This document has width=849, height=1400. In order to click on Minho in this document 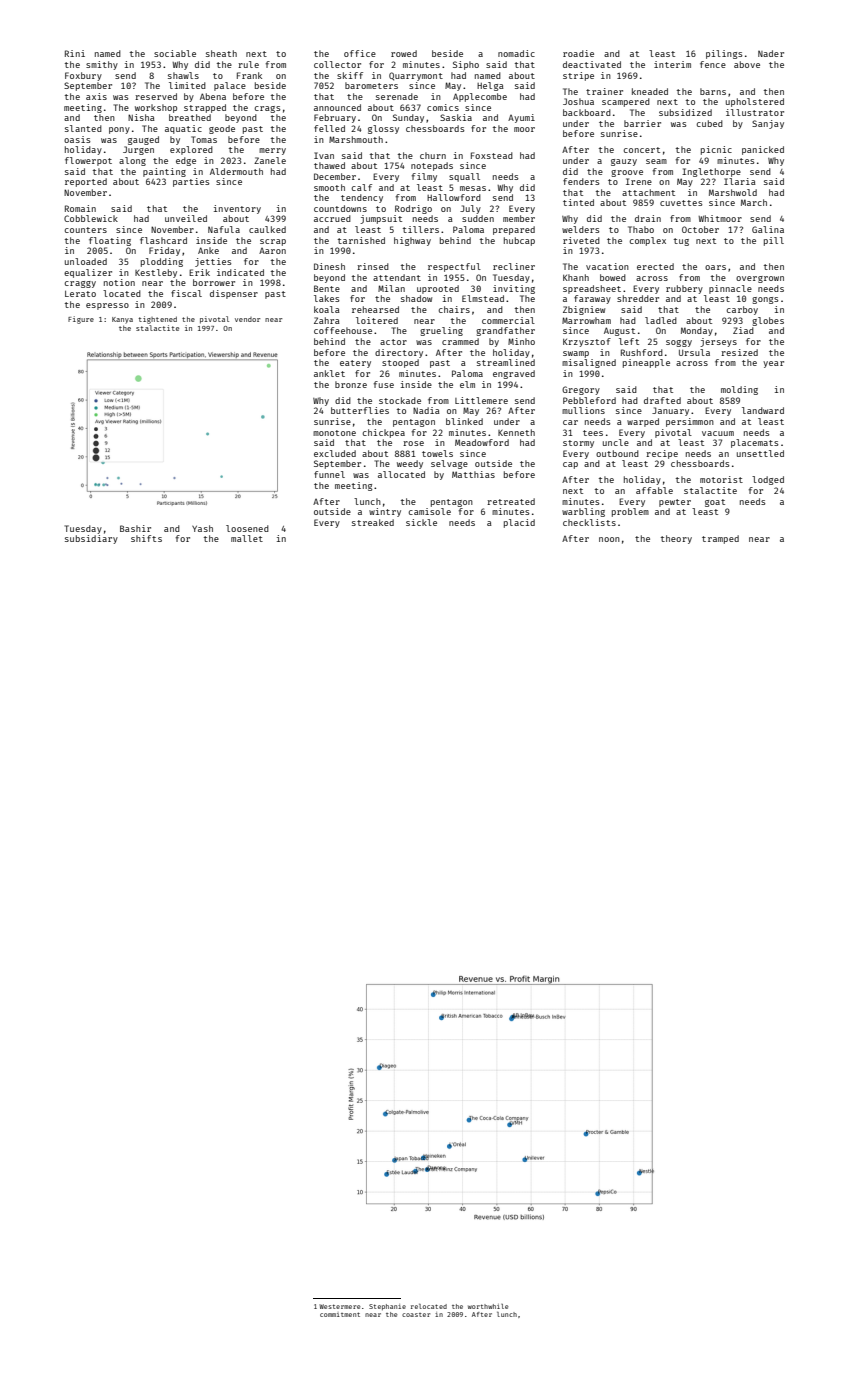, I will do `click(521, 341)`.
